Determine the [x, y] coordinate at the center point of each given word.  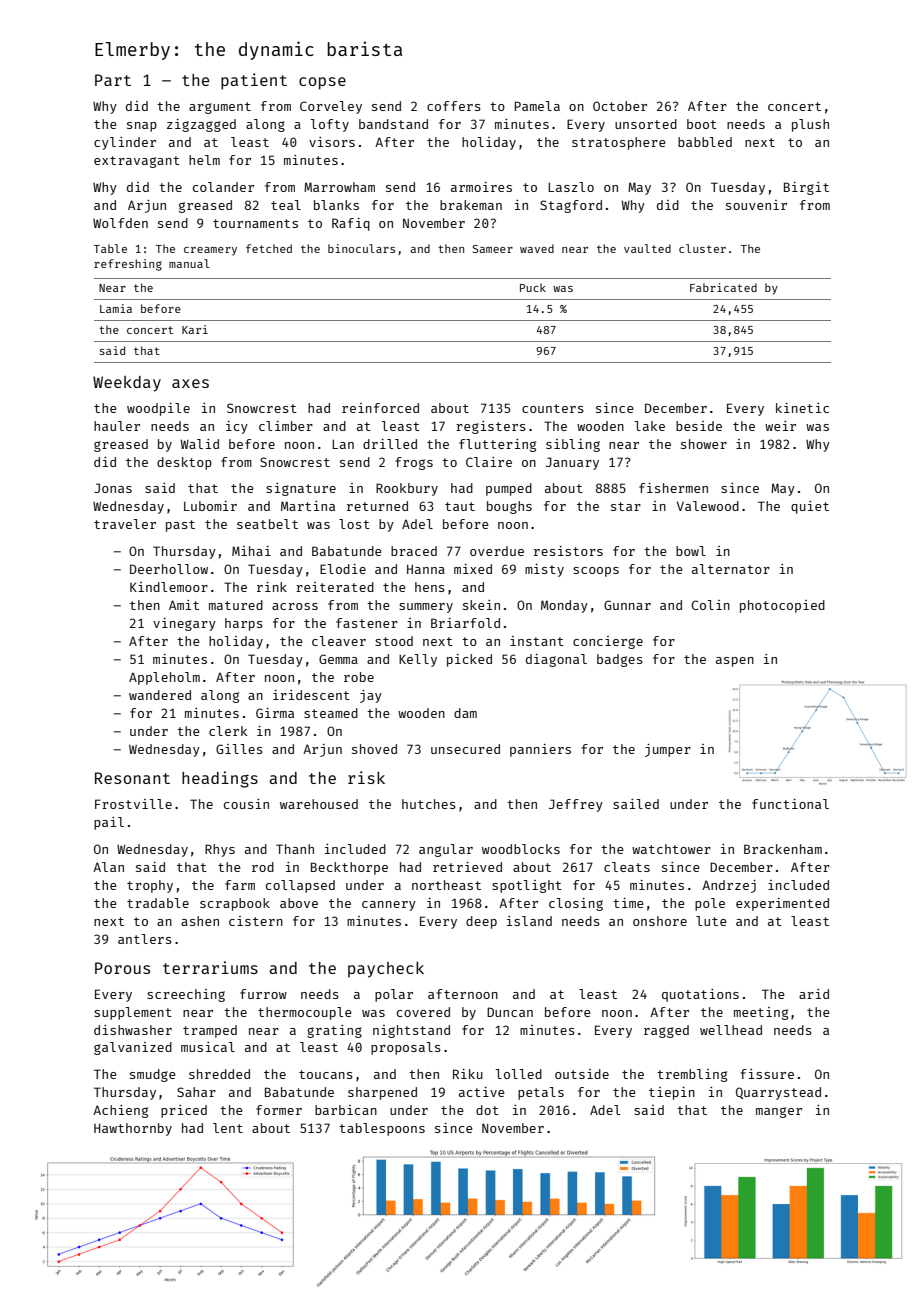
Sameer [493, 249]
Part [113, 80]
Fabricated [723, 287]
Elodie [343, 569]
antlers [145, 939]
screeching [186, 995]
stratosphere [619, 143]
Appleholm [164, 678]
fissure [767, 1074]
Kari [195, 329]
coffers [454, 106]
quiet [810, 507]
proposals [406, 1048]
